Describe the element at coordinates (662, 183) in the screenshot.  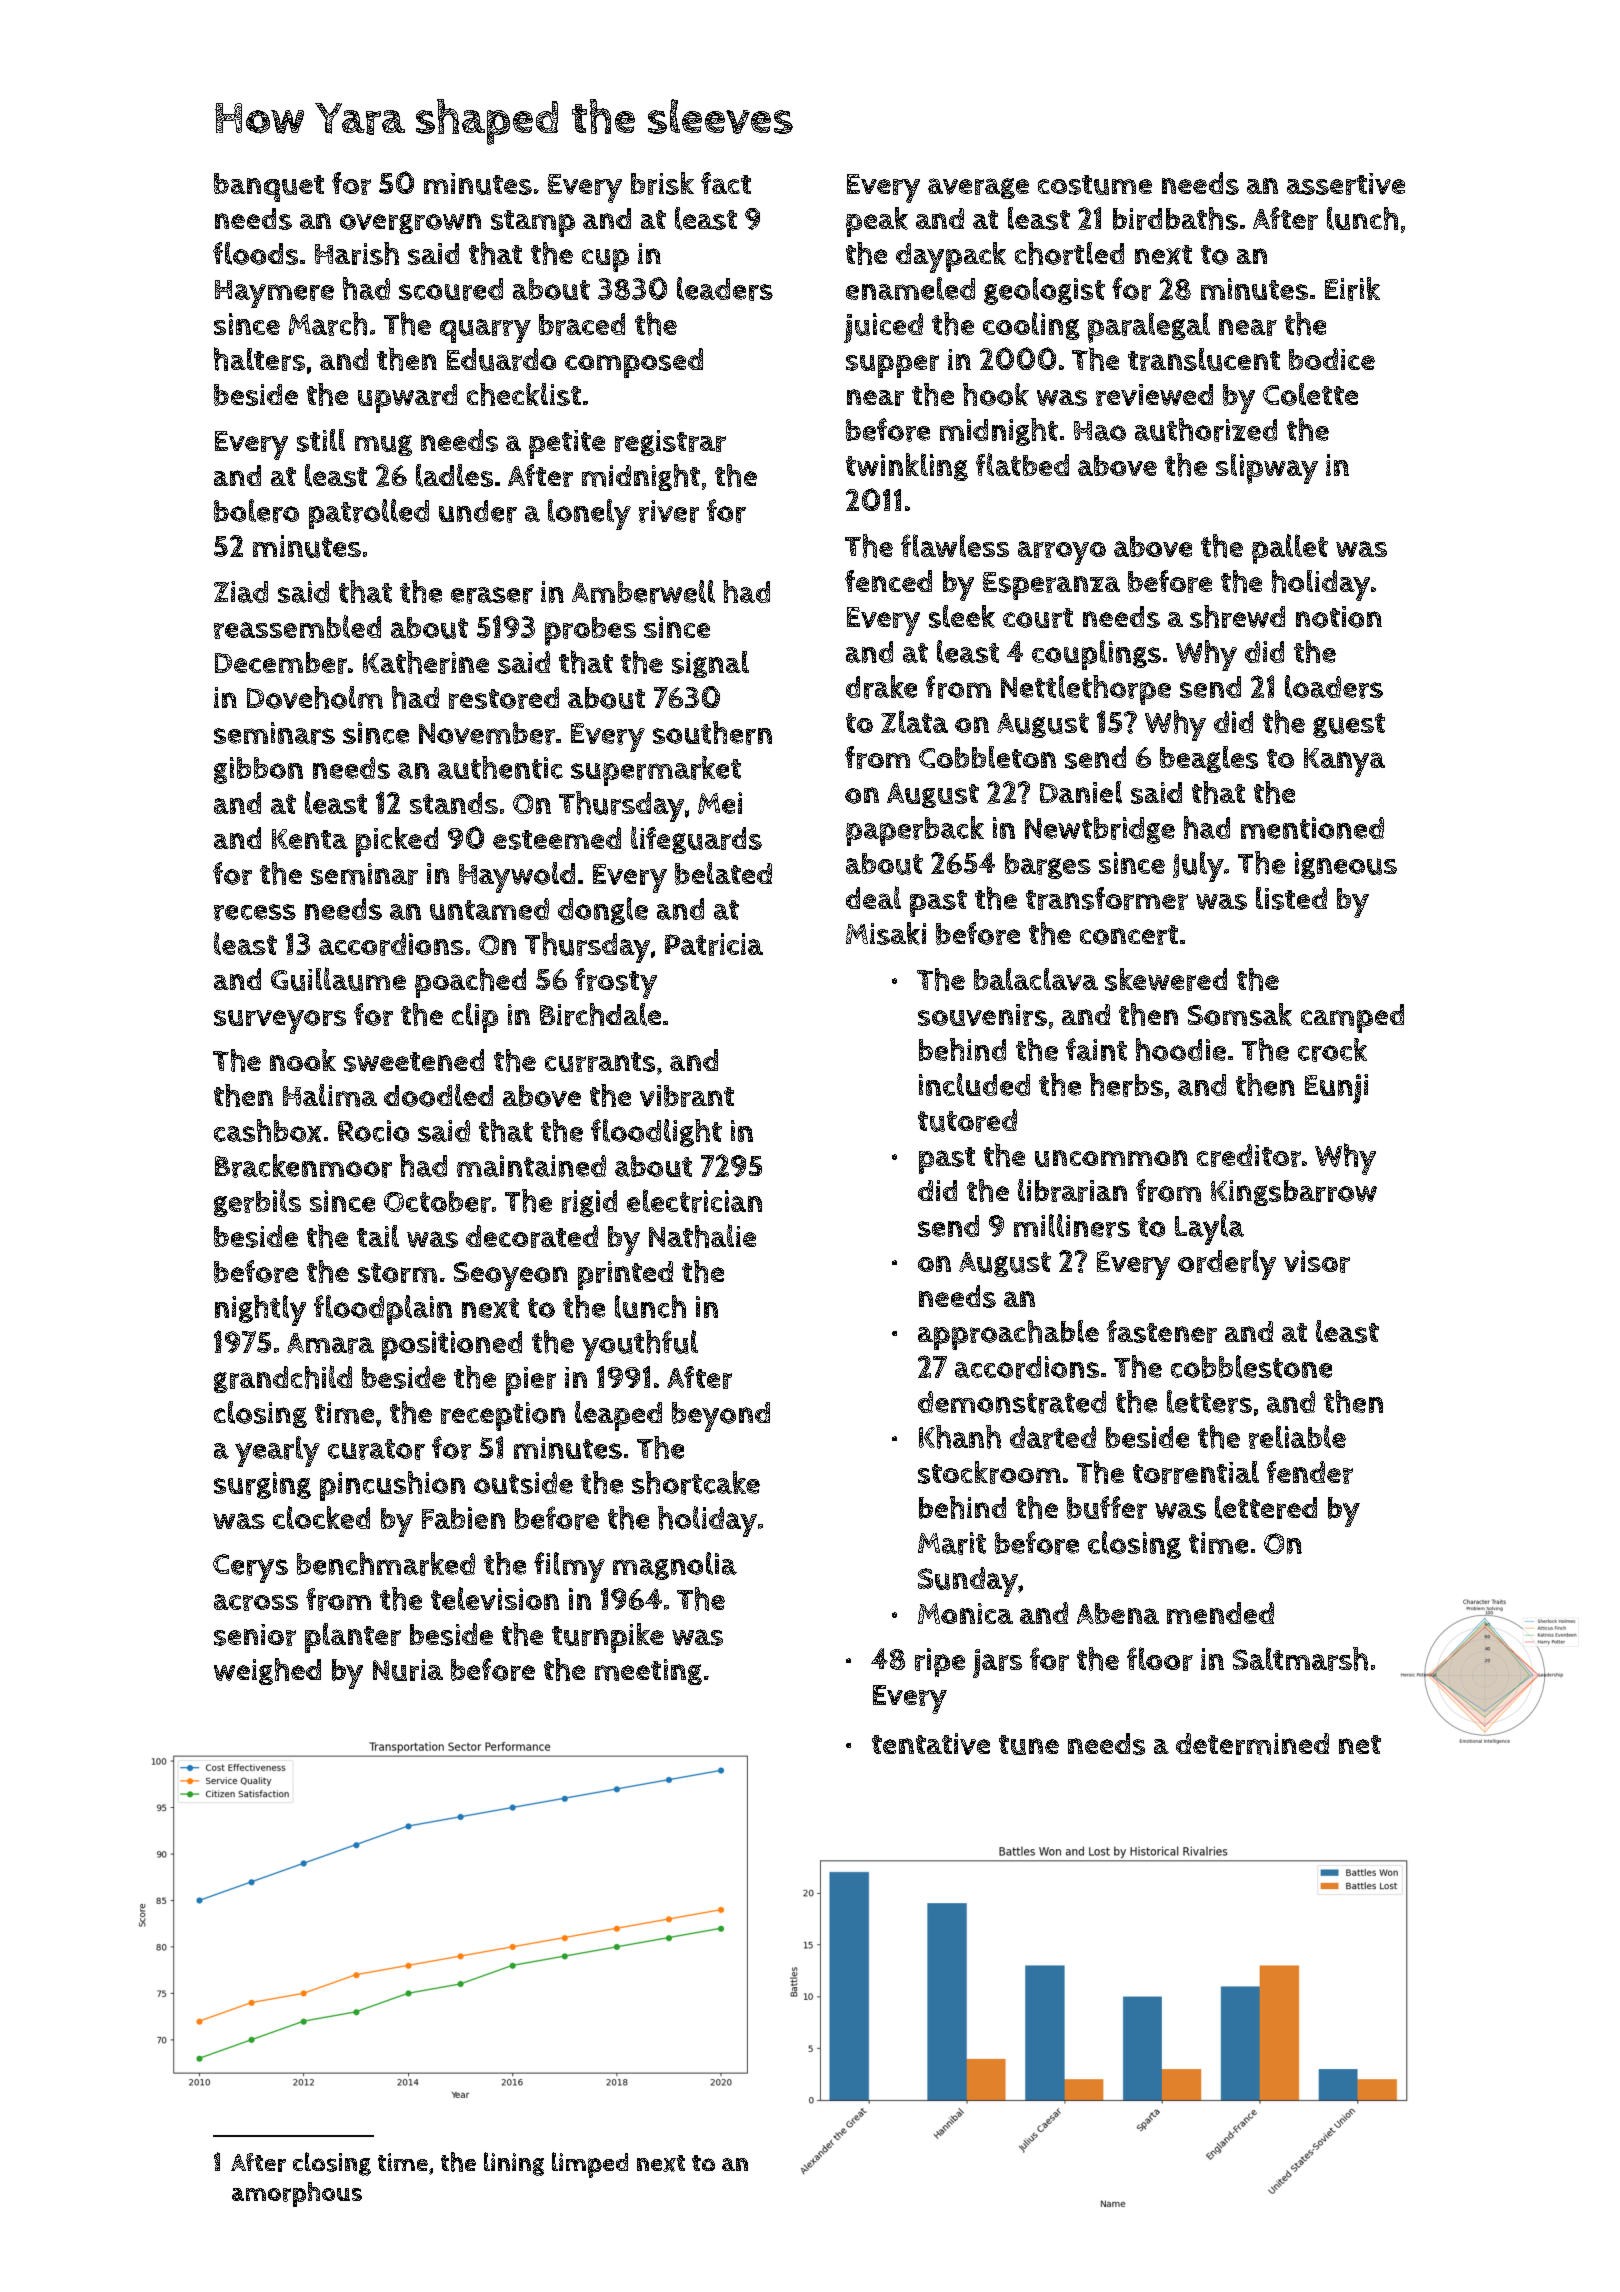
I see `brisk` at that location.
